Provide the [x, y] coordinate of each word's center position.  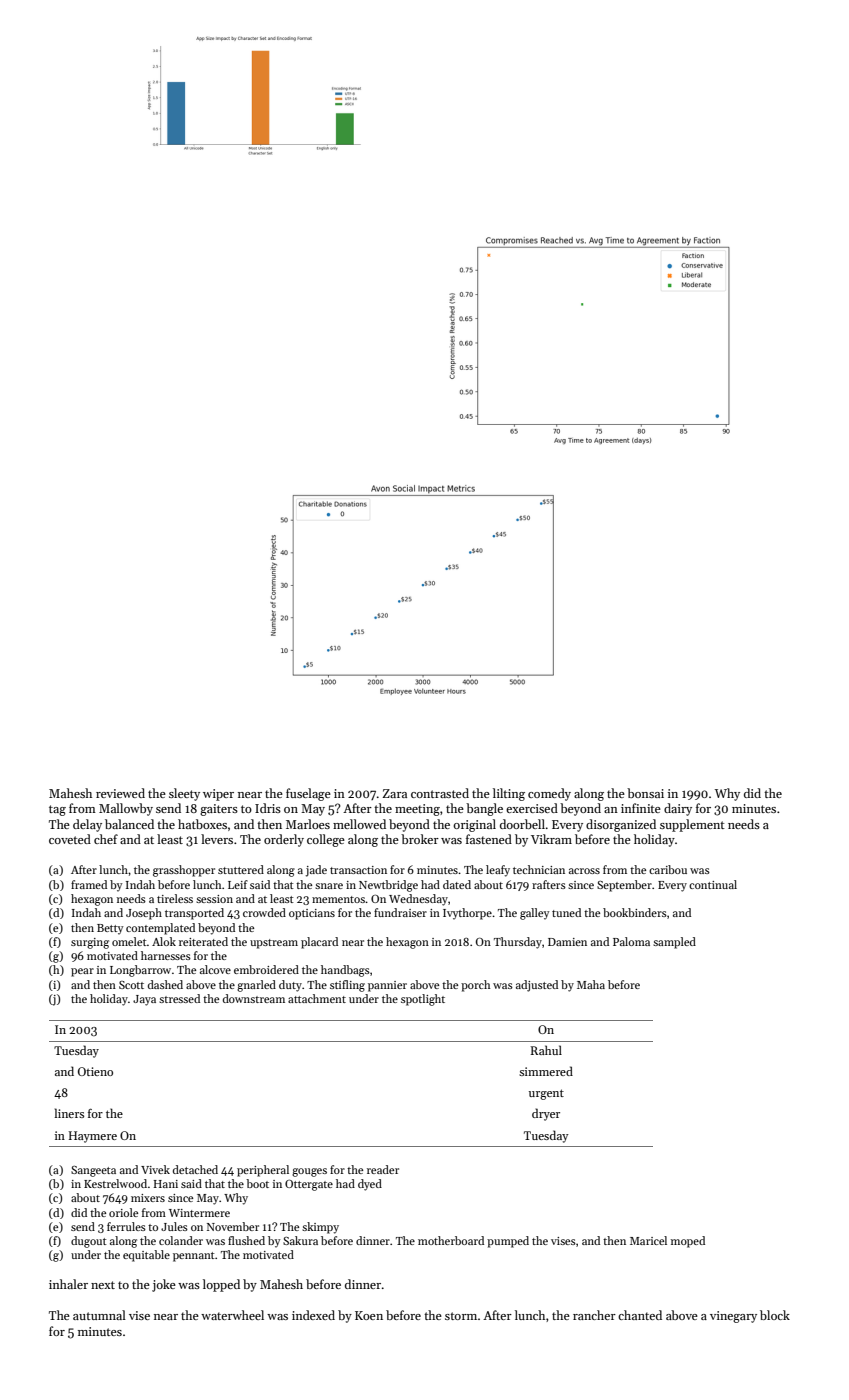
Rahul [546, 1050]
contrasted [440, 793]
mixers [148, 1198]
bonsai [645, 793]
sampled [674, 943]
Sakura [300, 1240]
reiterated [203, 941]
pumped [508, 1242]
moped [688, 1242]
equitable [146, 1256]
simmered [546, 1071]
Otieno [95, 1071]
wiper [218, 795]
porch [475, 986]
